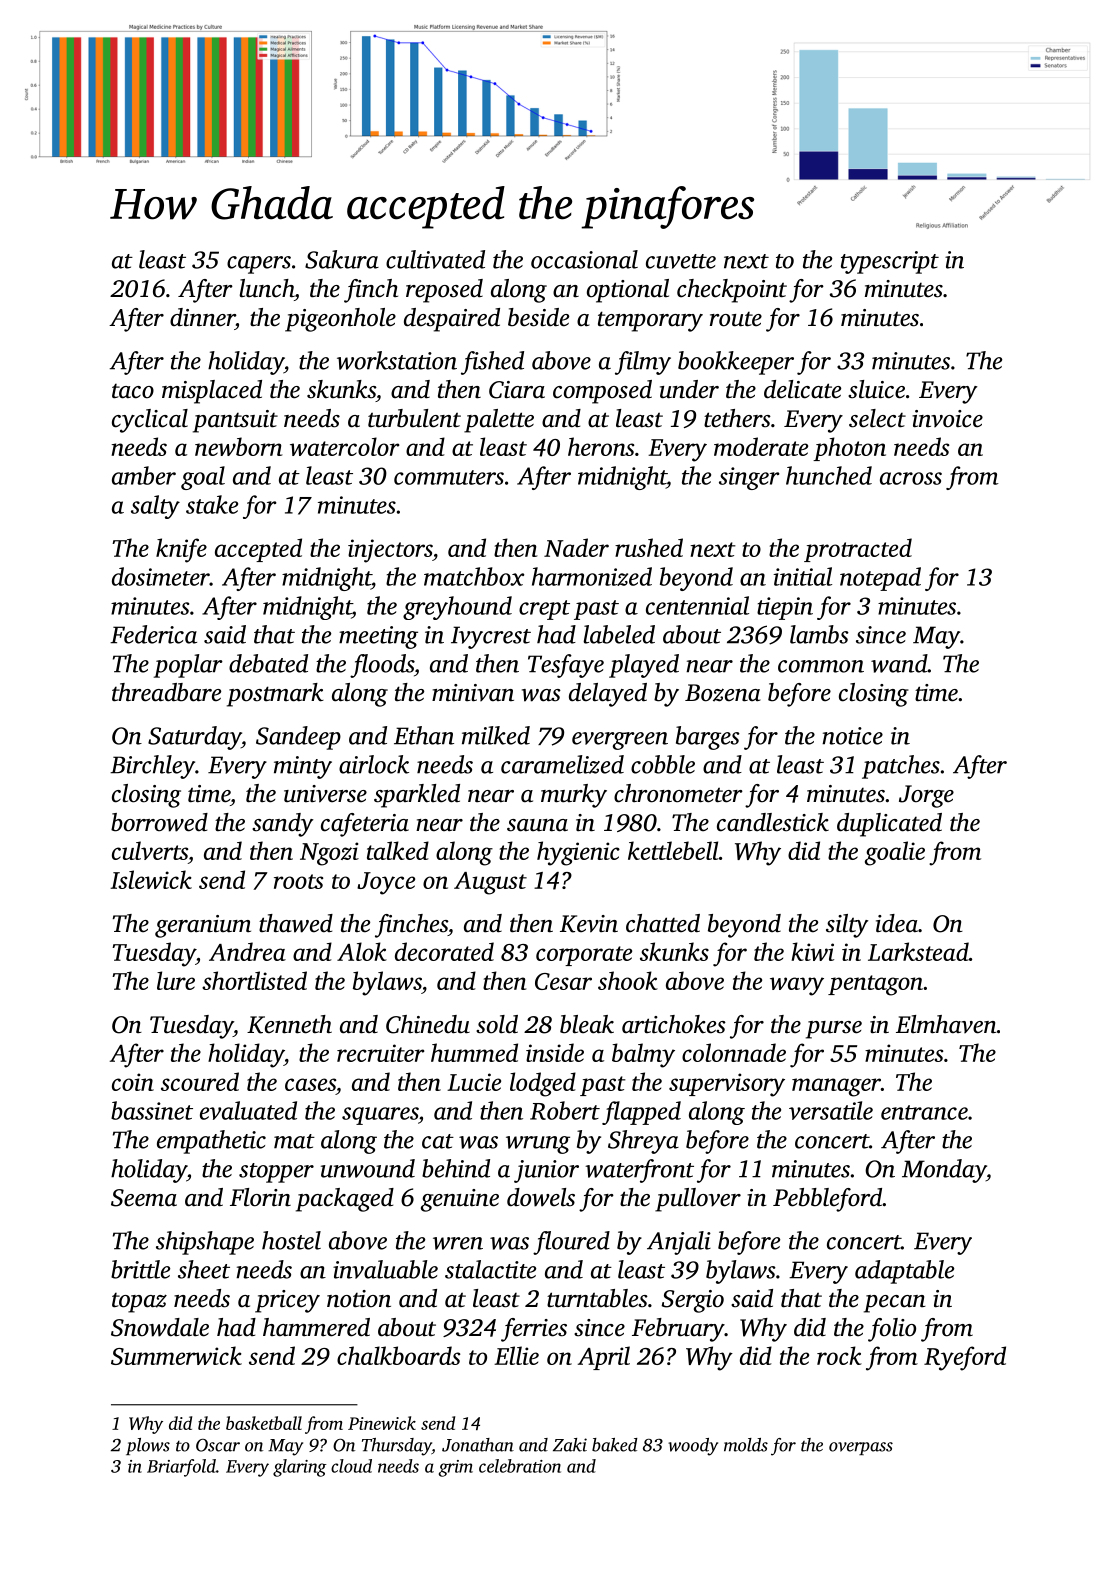  Describe the element at coordinates (159, 822) in the image. I see `borrowed` at that location.
